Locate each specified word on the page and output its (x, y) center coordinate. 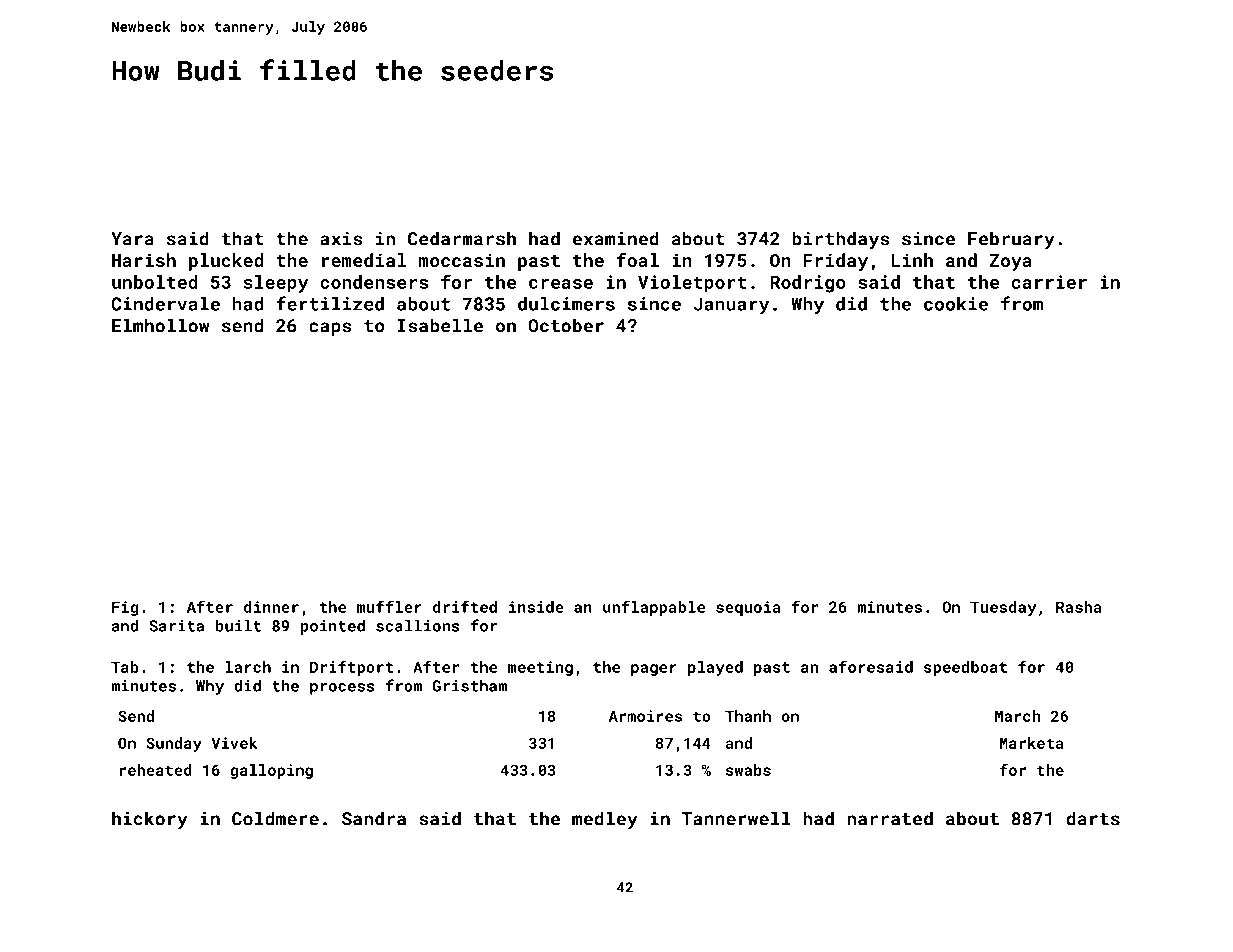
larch (248, 667)
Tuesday (1003, 608)
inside (536, 607)
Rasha (1079, 607)
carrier (1049, 282)
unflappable (654, 608)
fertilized (330, 303)
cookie (956, 304)
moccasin (462, 260)
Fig (125, 608)
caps (330, 329)
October (566, 325)
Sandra (374, 818)
